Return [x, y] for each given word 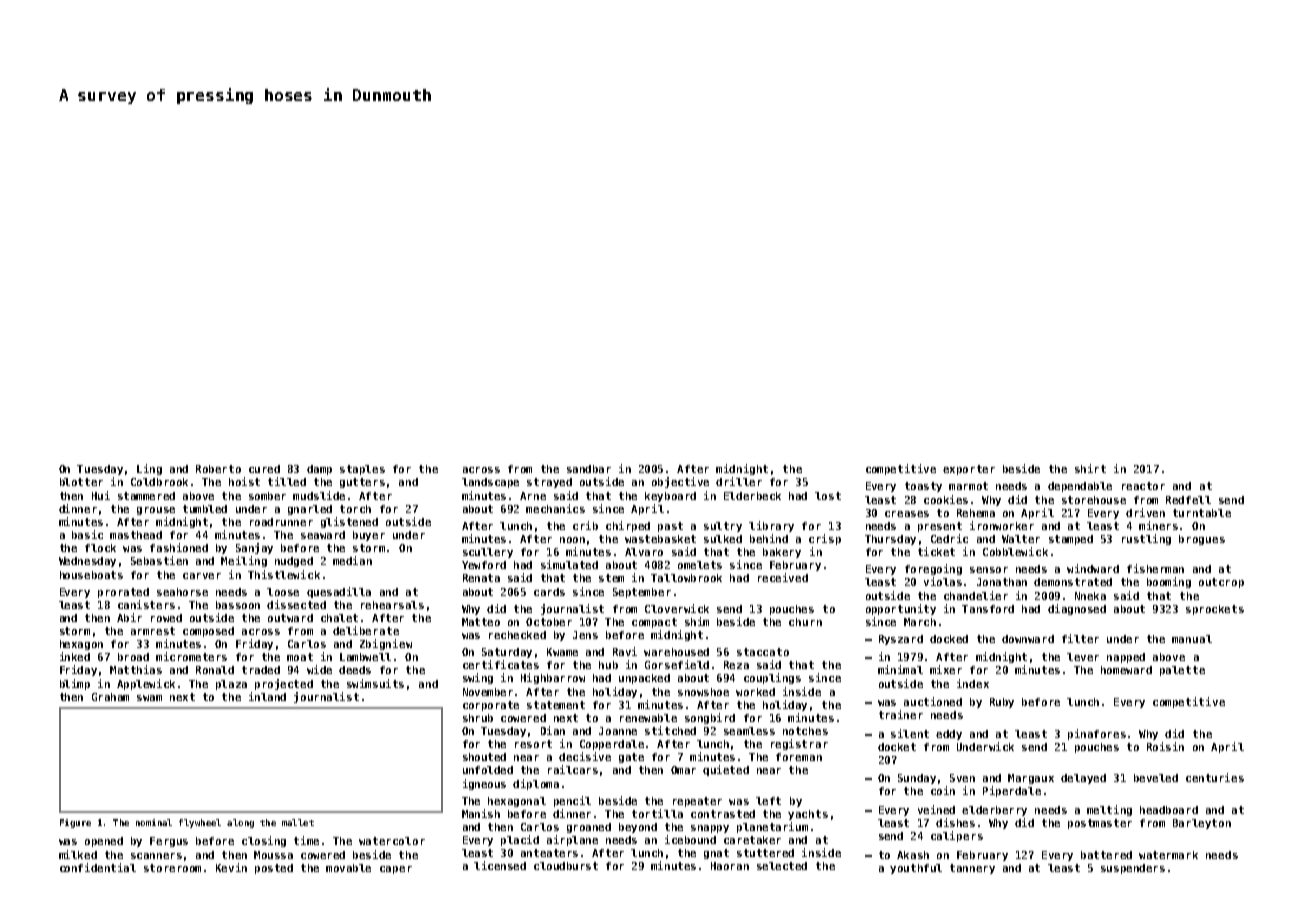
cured [264, 469]
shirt [1090, 468]
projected [284, 684]
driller [739, 481]
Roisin [1165, 746]
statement [556, 705]
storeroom [172, 868]
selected [782, 866]
